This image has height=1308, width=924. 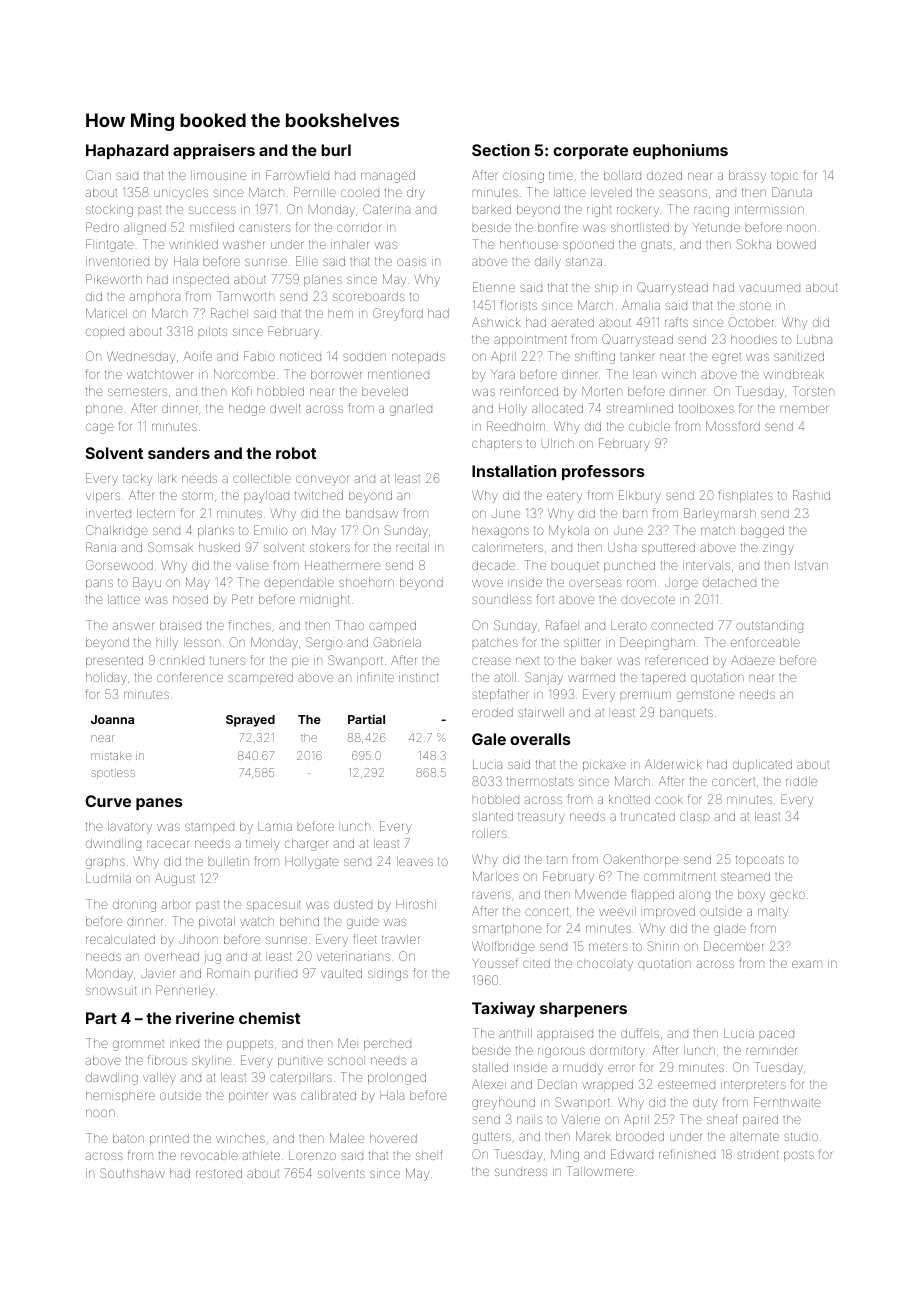 I want to click on trawler, so click(x=400, y=939).
